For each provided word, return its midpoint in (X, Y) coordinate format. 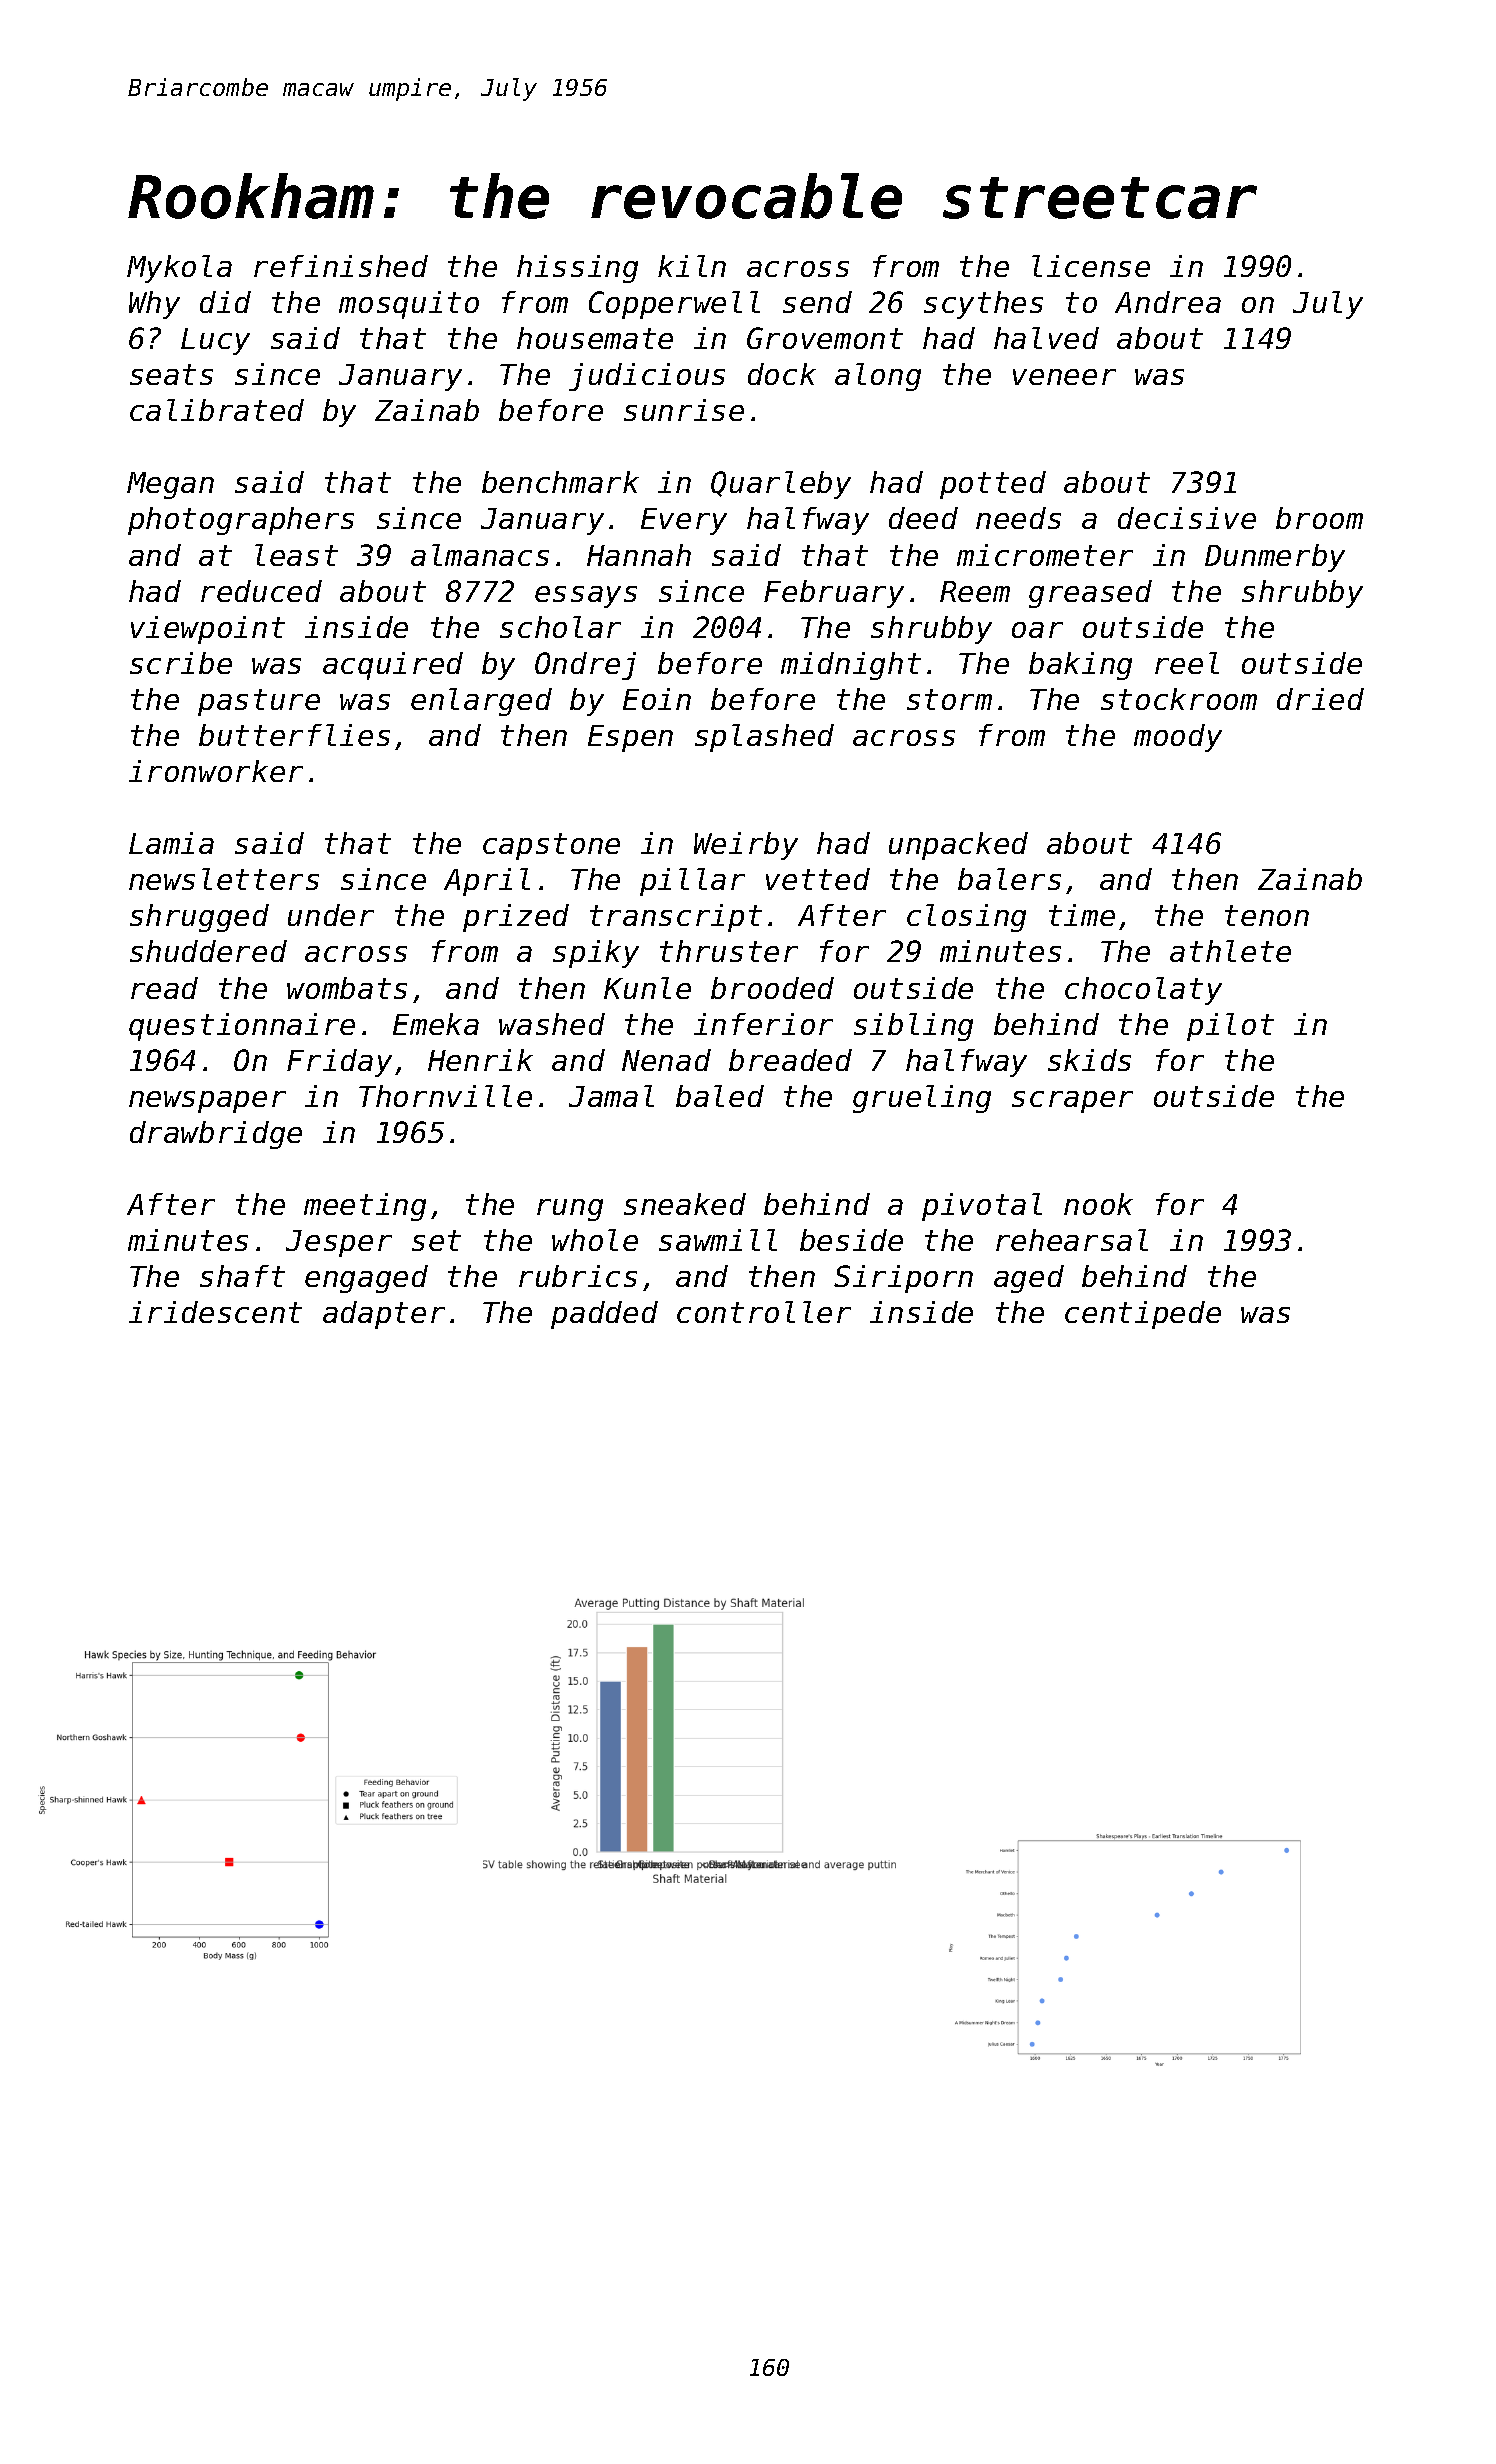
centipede (1143, 1315)
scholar (560, 627)
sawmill (718, 1240)
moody (1178, 738)
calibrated (217, 410)
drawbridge (216, 1135)
